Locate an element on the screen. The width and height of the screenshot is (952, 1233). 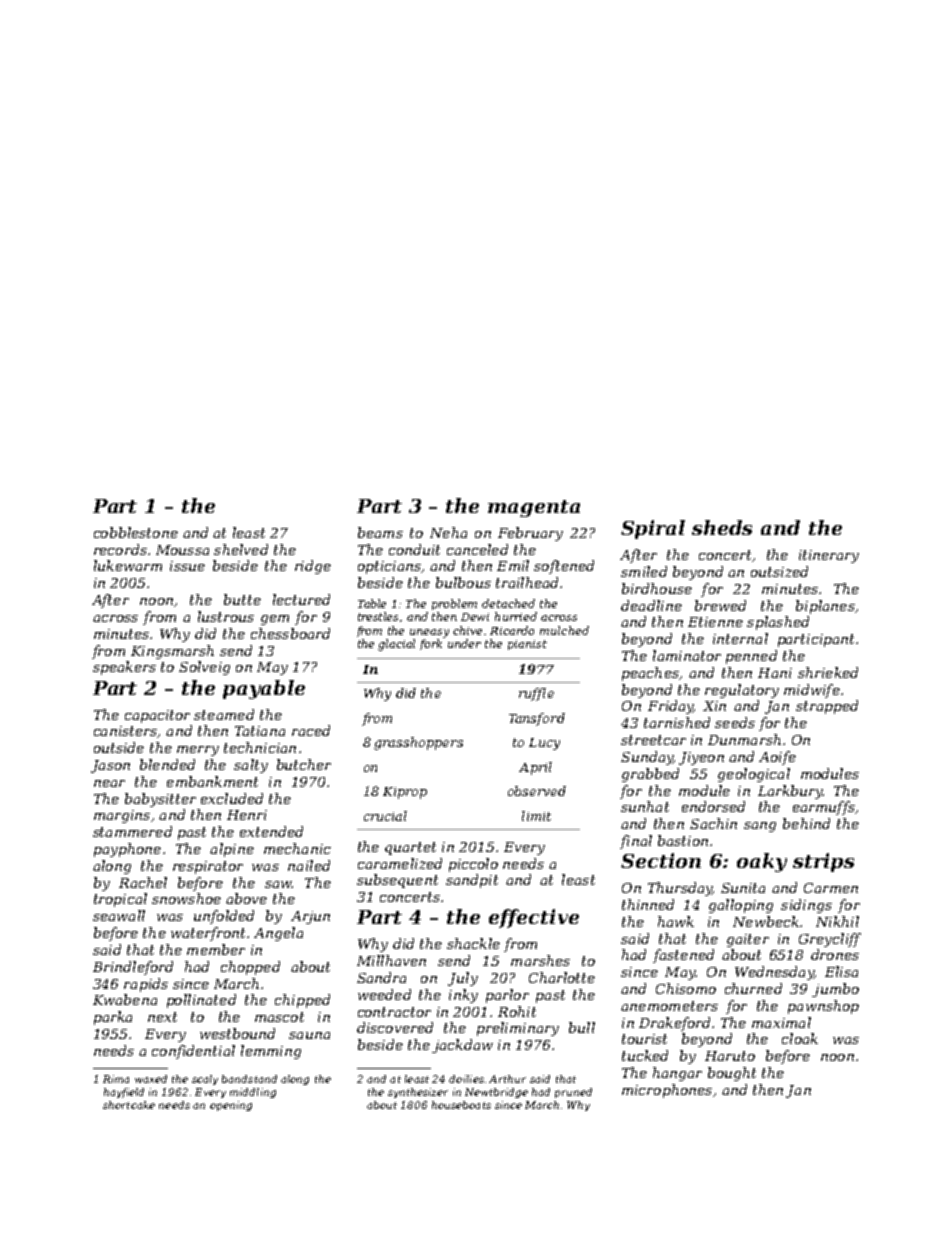
itinerary is located at coordinates (829, 556).
